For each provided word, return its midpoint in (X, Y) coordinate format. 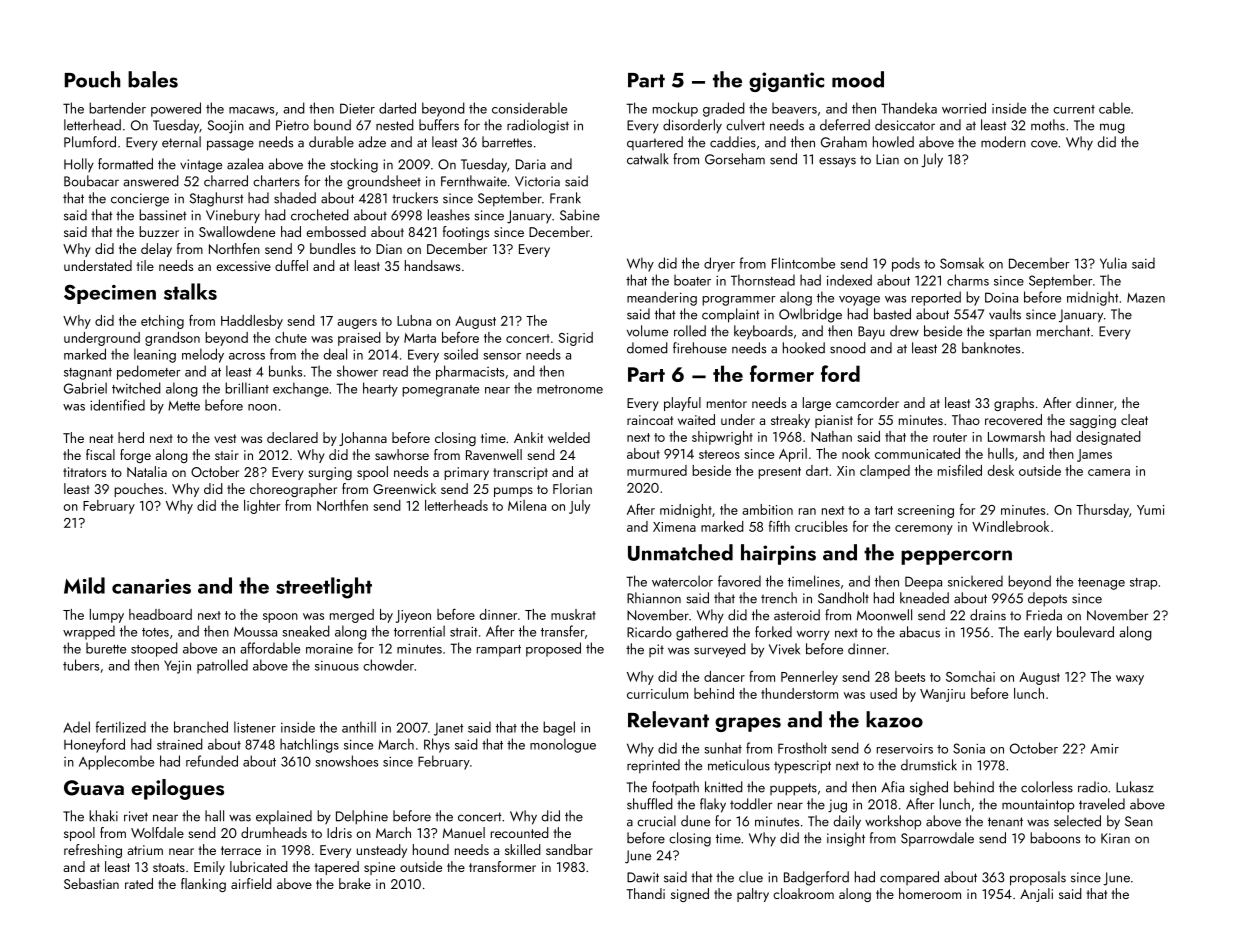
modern (1003, 142)
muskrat (573, 614)
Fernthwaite (474, 181)
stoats (169, 867)
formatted (125, 164)
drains (988, 615)
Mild (84, 585)
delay (156, 250)
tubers (81, 665)
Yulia (1113, 263)
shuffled (650, 804)
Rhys (437, 745)
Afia (892, 787)
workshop (893, 822)
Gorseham (735, 159)
